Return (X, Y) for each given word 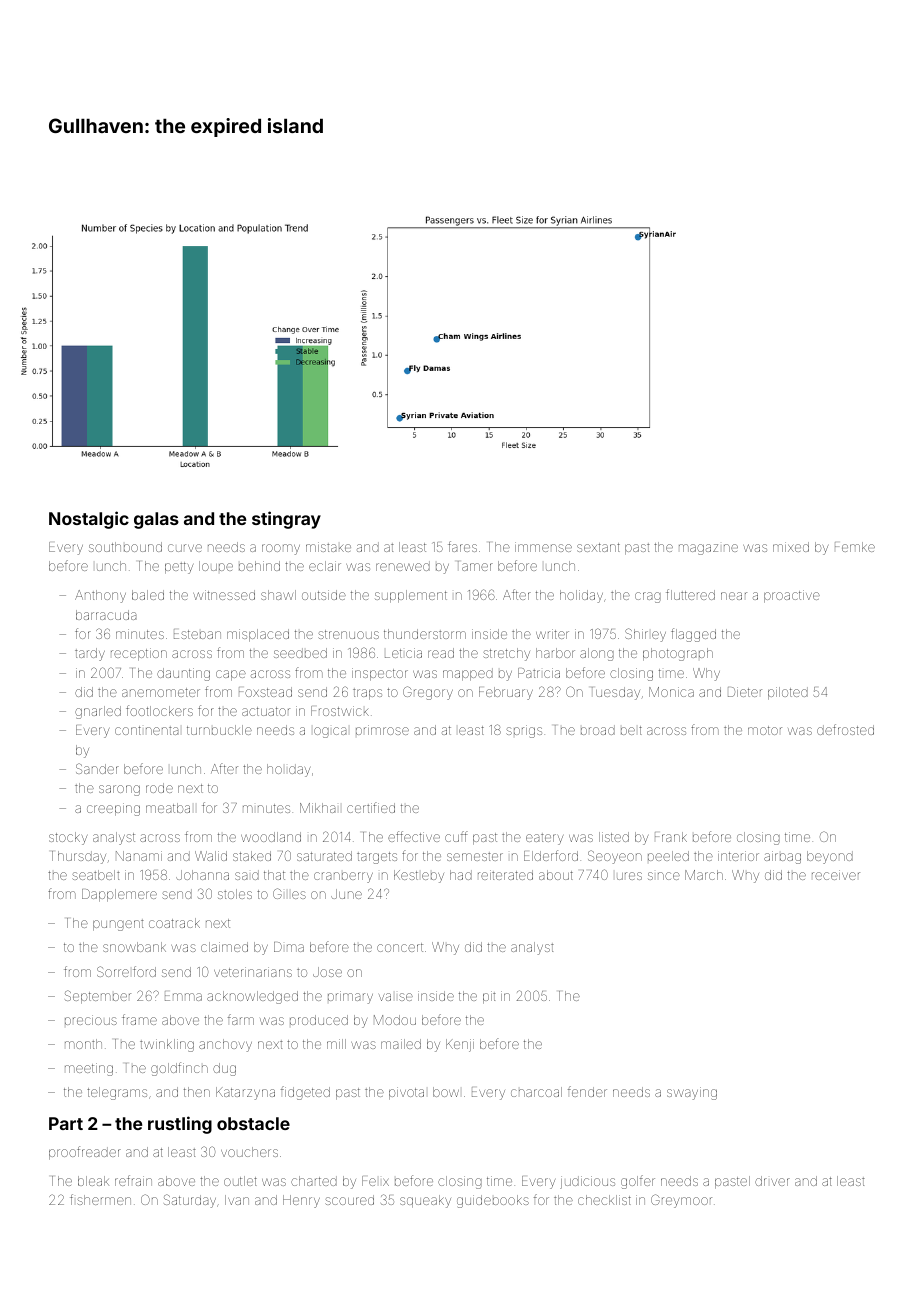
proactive (792, 596)
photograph (678, 654)
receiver (836, 875)
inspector (380, 674)
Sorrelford (126, 971)
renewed (403, 566)
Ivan (237, 1200)
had (461, 875)
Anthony (100, 596)
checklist (604, 1200)
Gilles (289, 893)
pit (489, 997)
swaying (692, 1093)
